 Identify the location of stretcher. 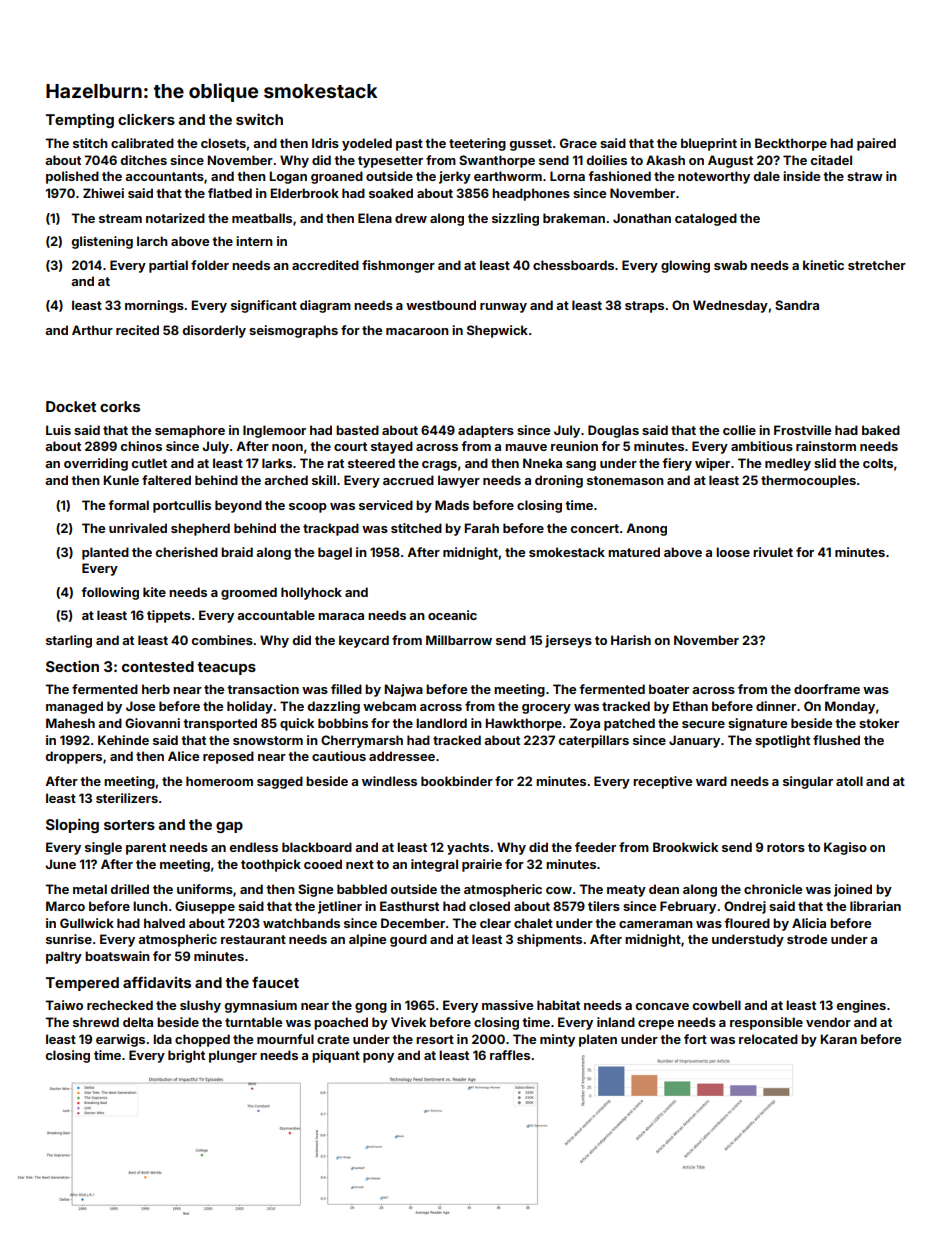
(877, 265).
